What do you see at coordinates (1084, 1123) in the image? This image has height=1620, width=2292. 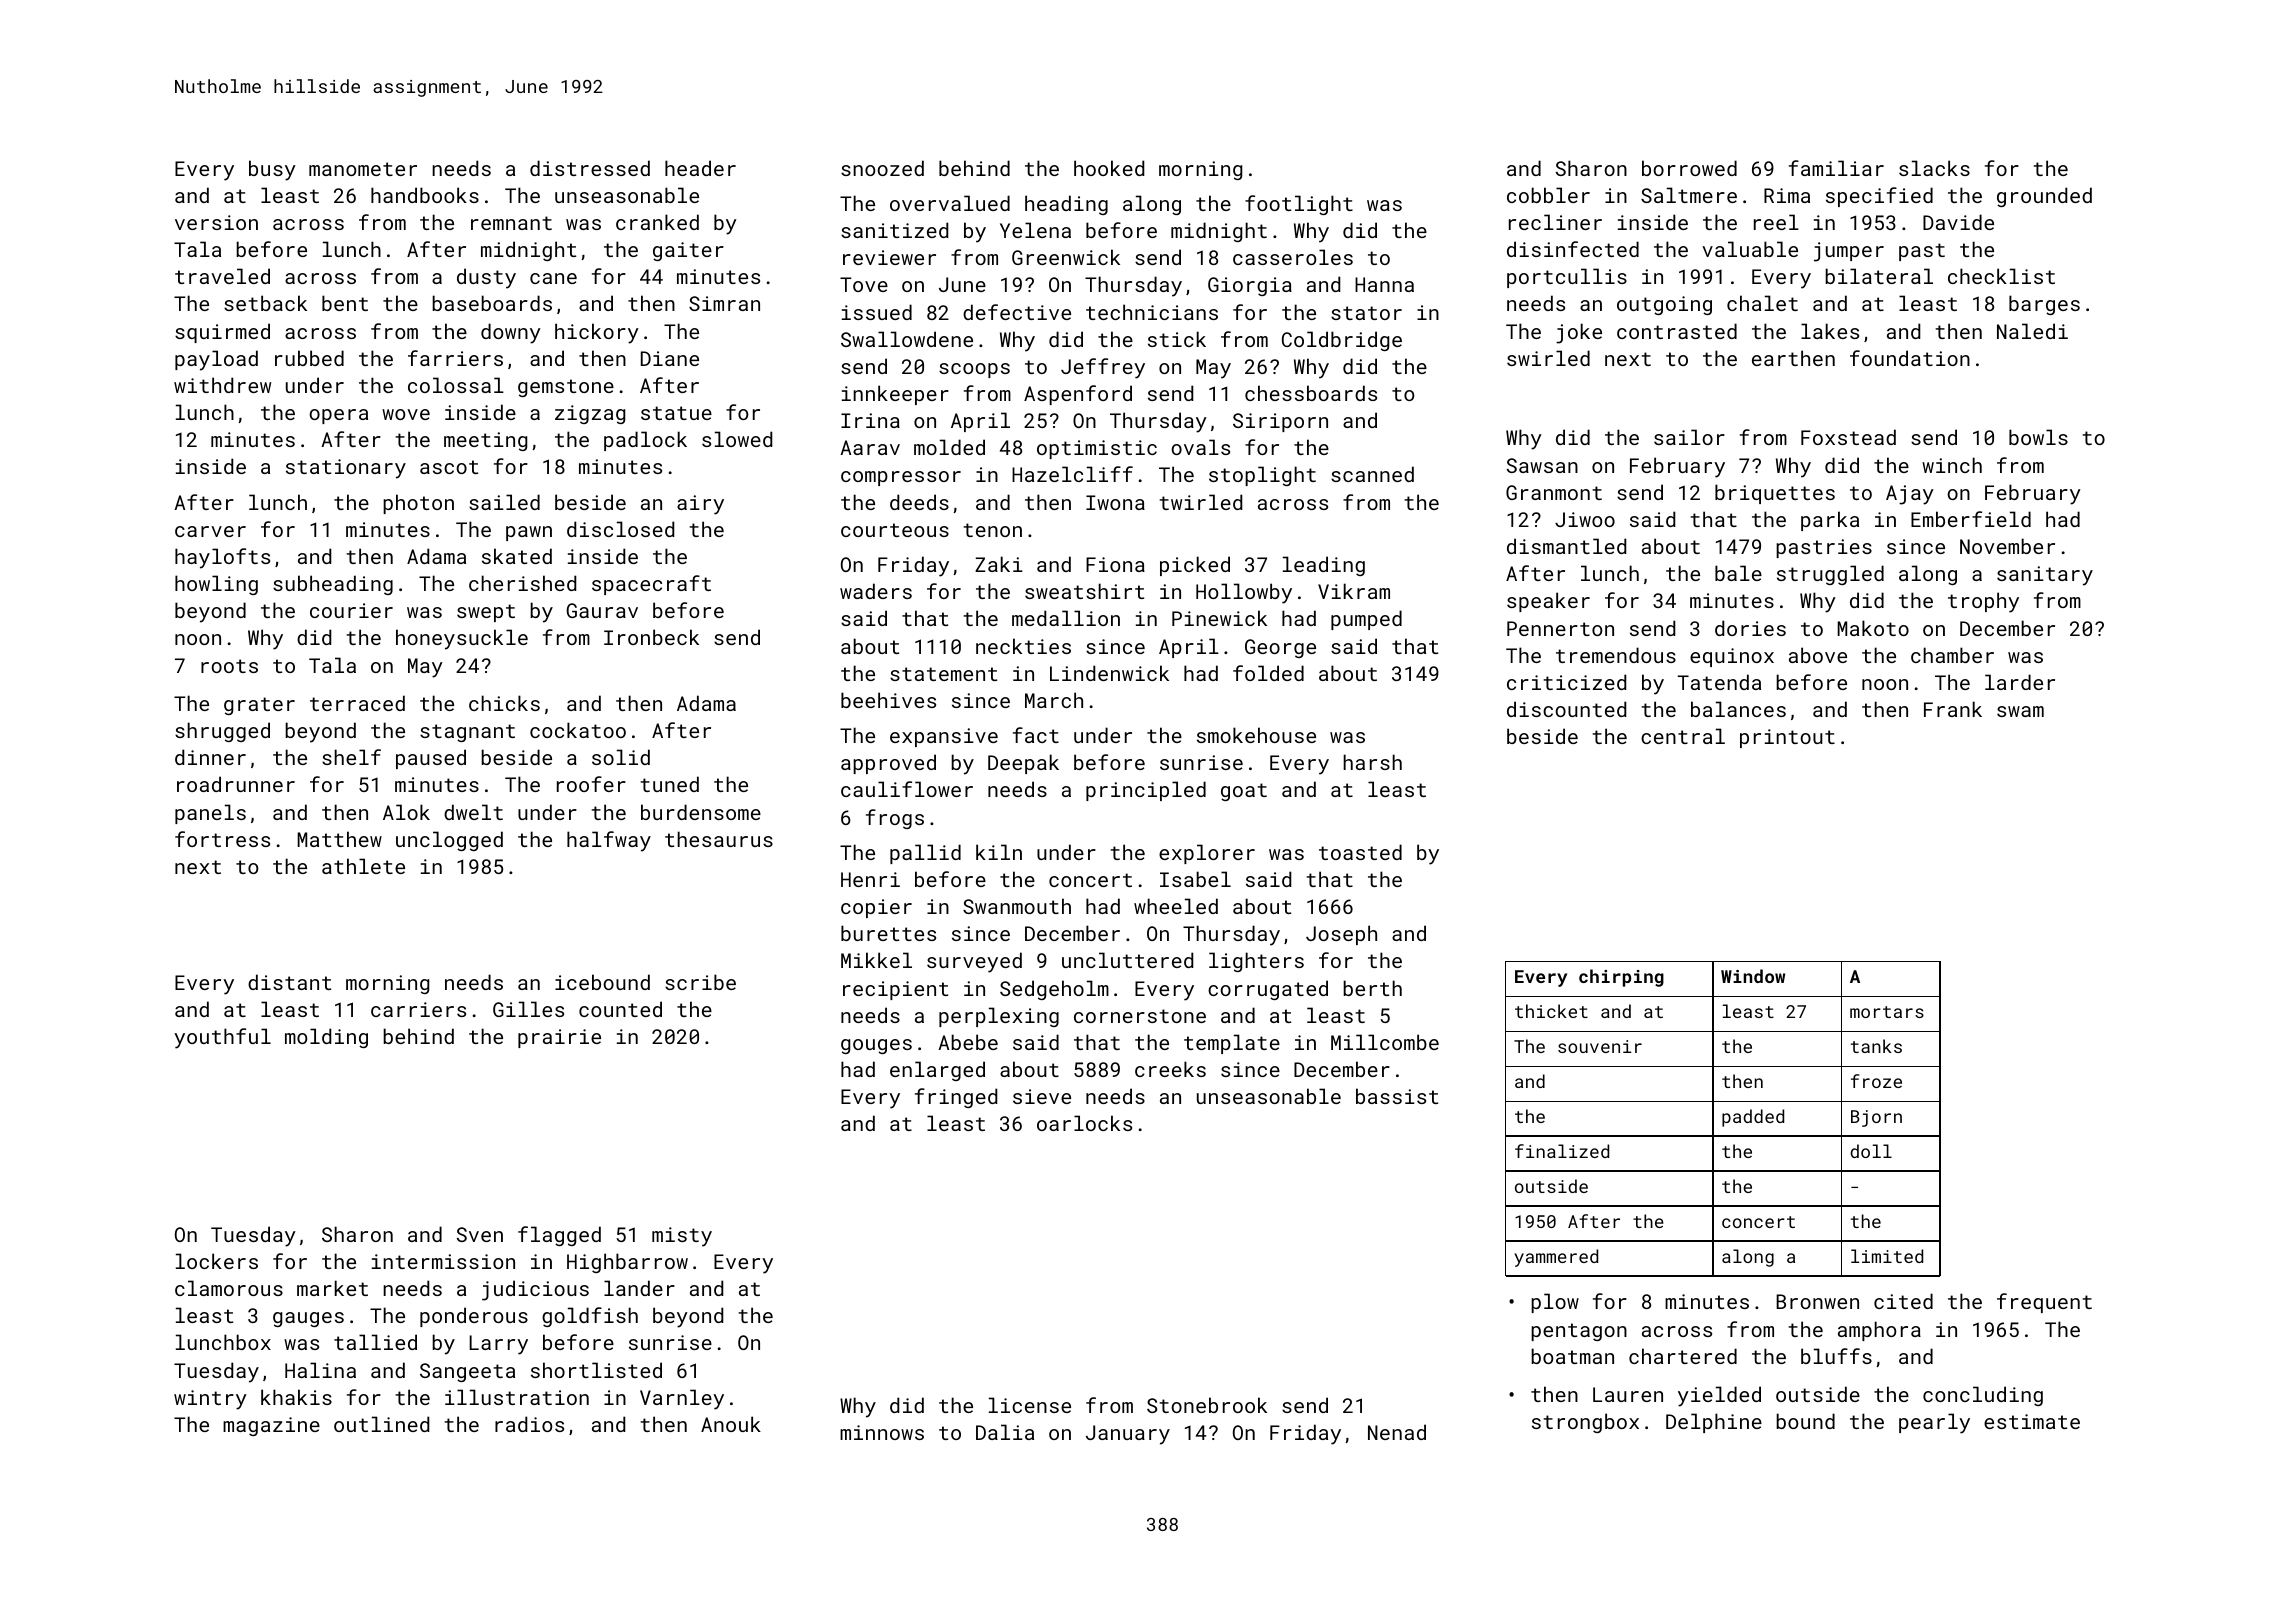 I see `oarlocks` at bounding box center [1084, 1123].
